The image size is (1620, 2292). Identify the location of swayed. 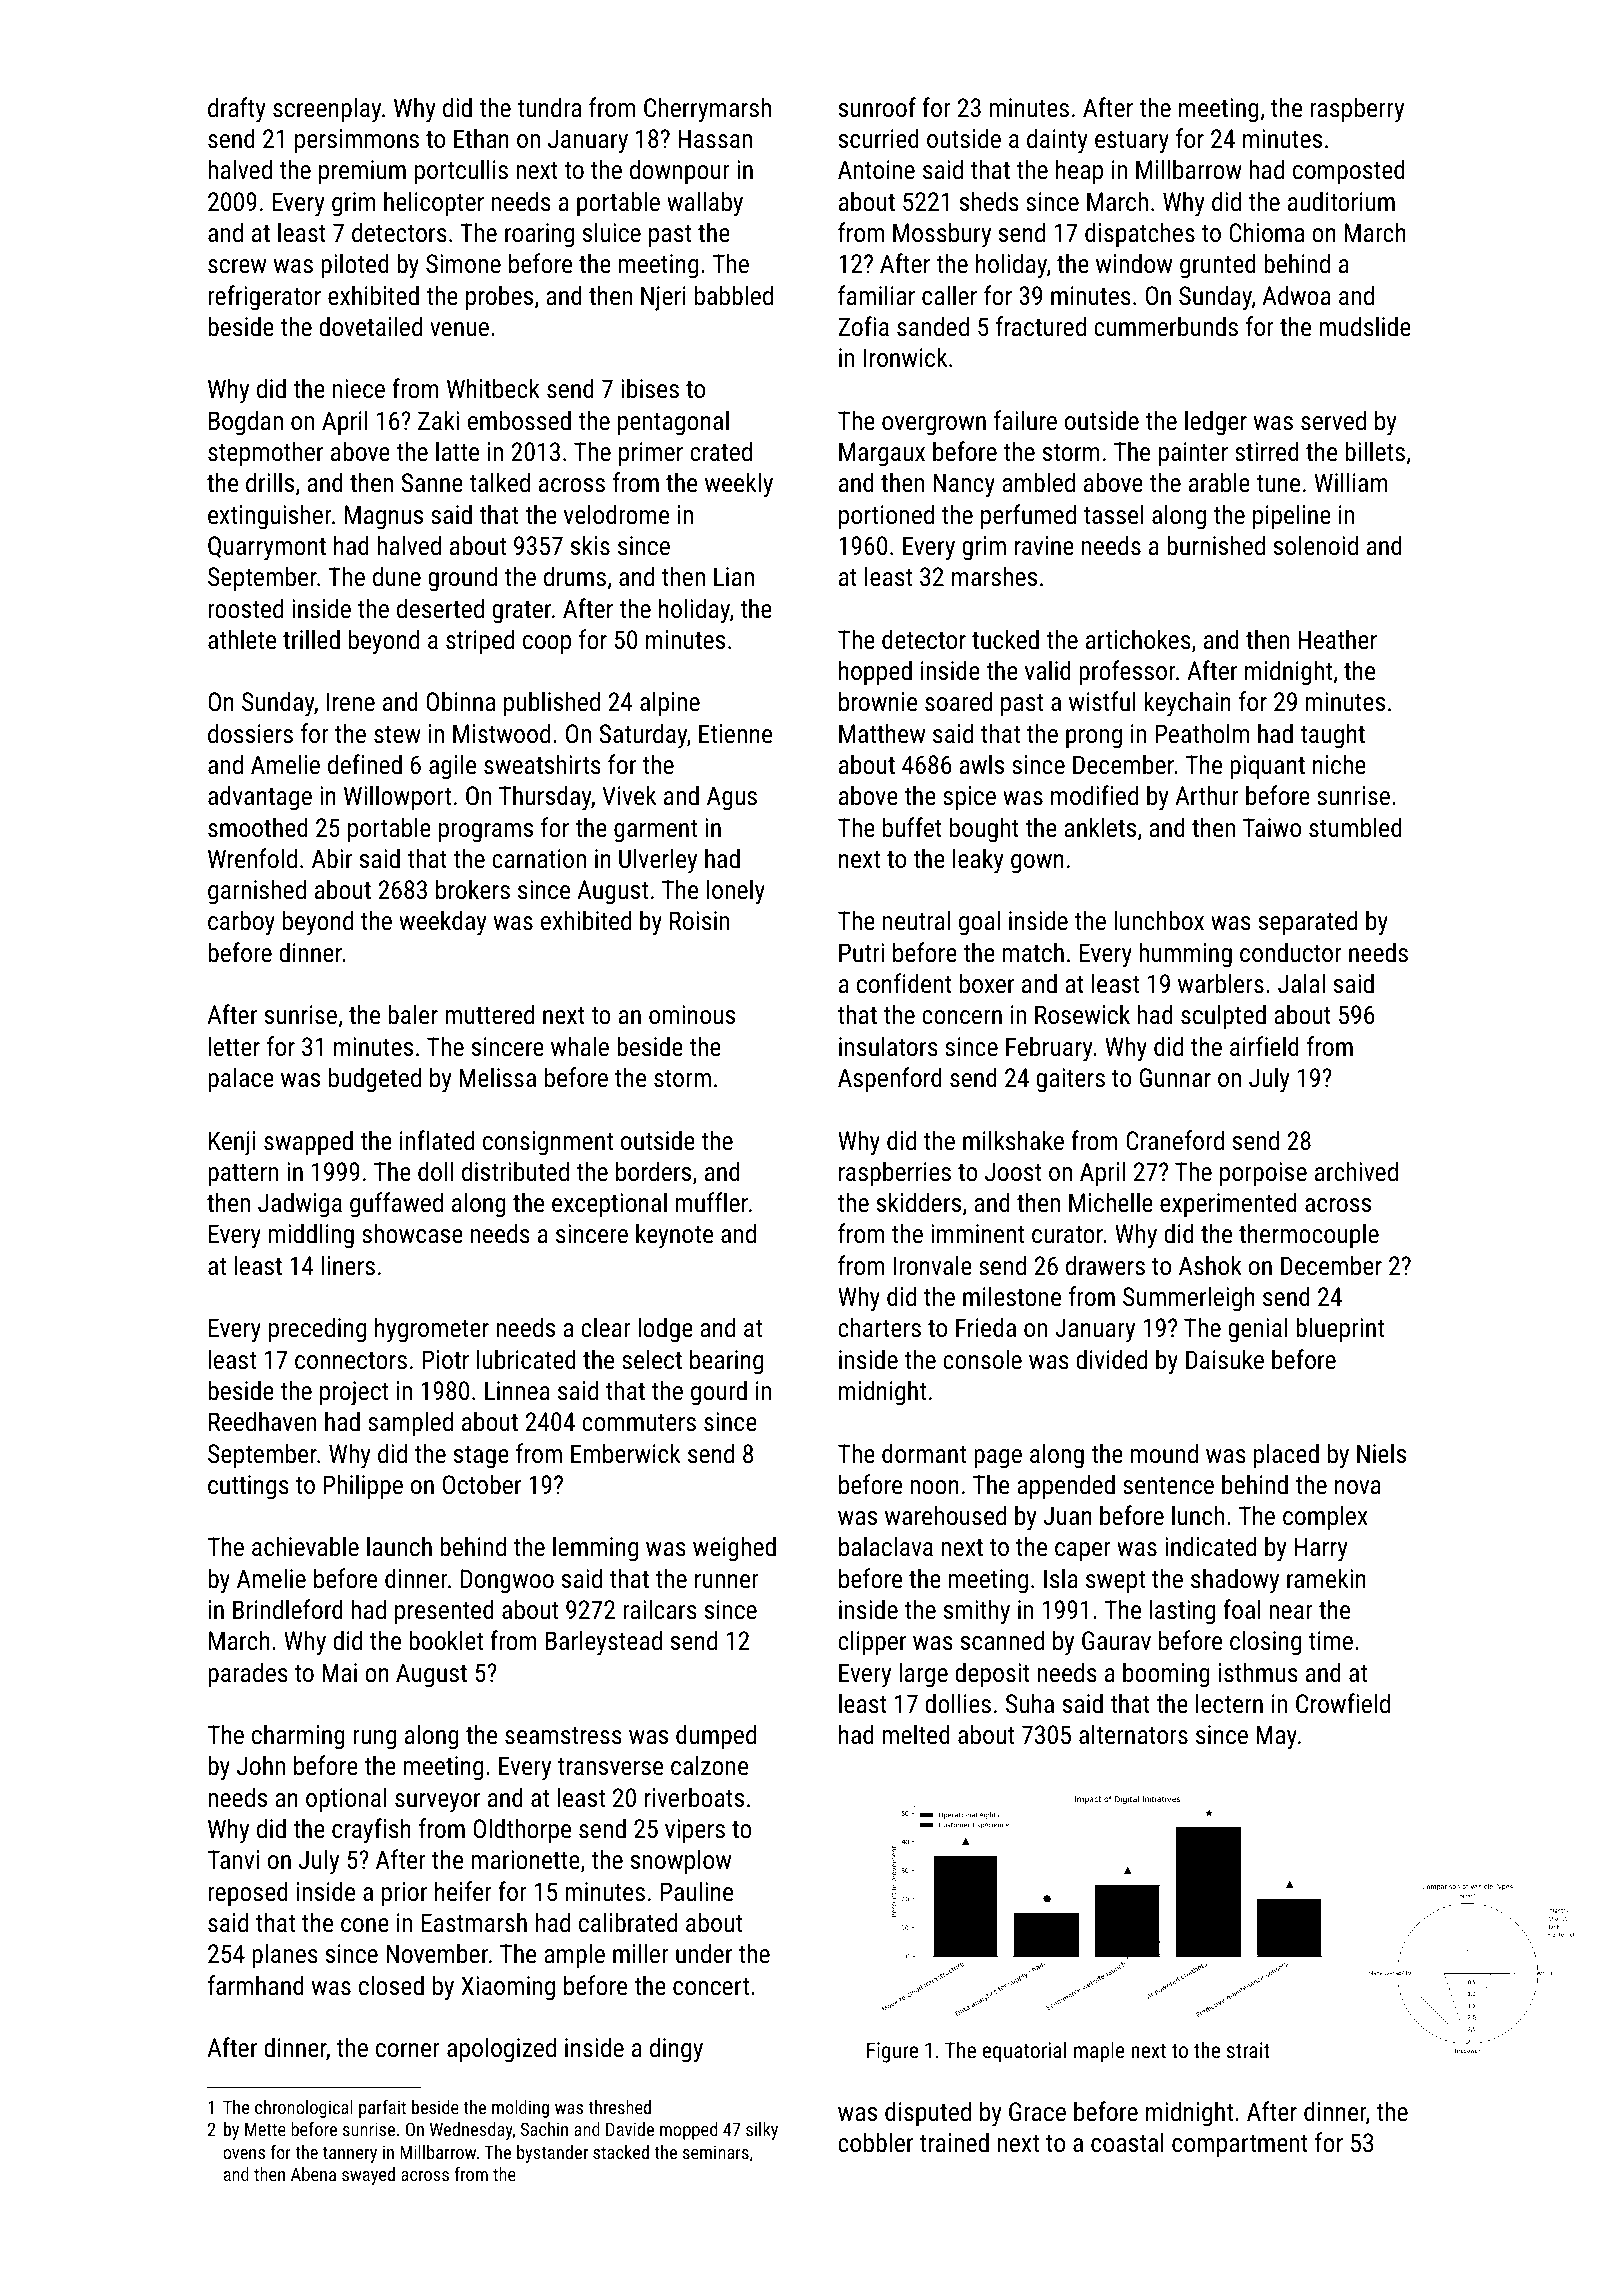
(368, 2176).
